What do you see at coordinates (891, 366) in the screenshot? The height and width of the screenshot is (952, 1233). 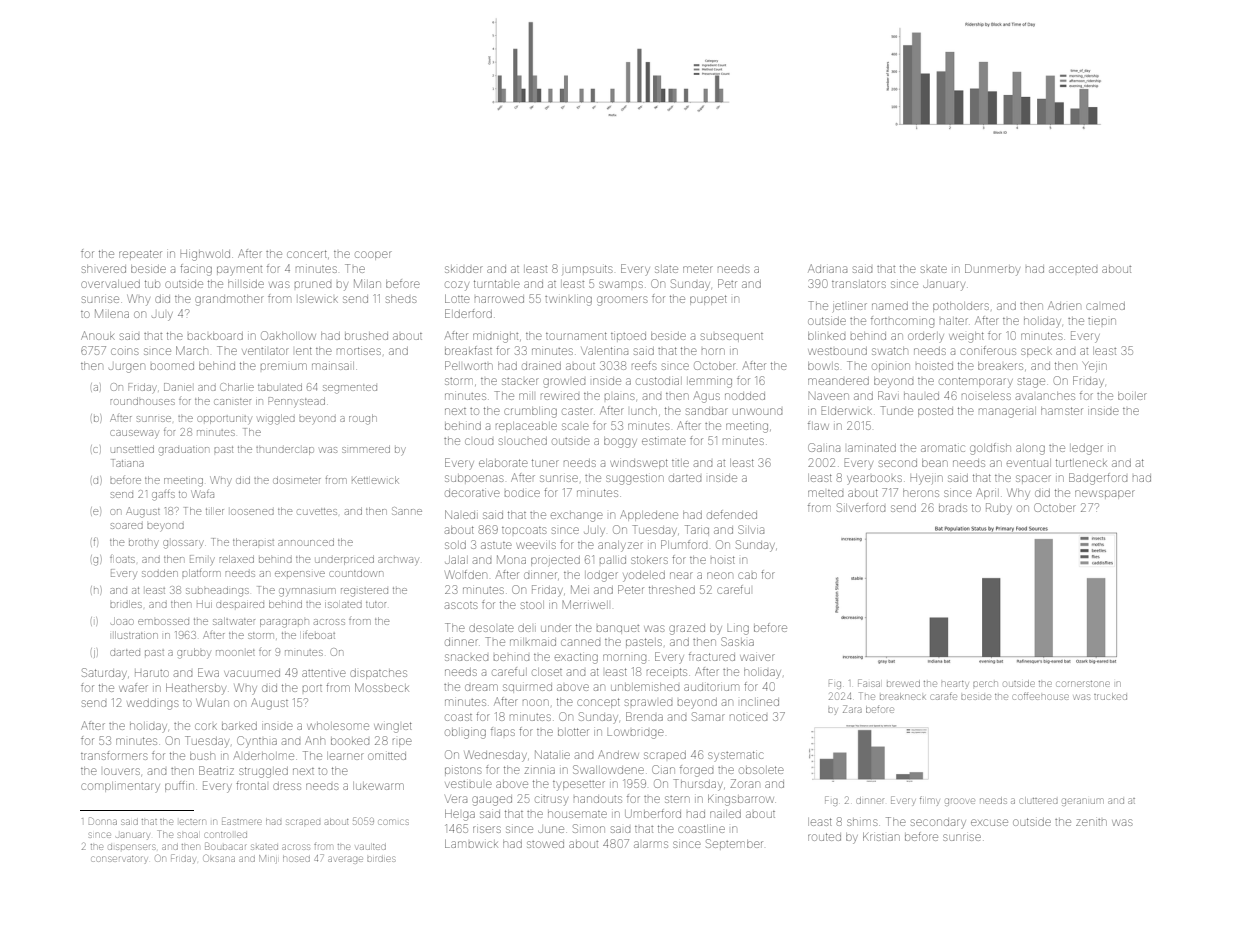 I see `opinion` at bounding box center [891, 366].
